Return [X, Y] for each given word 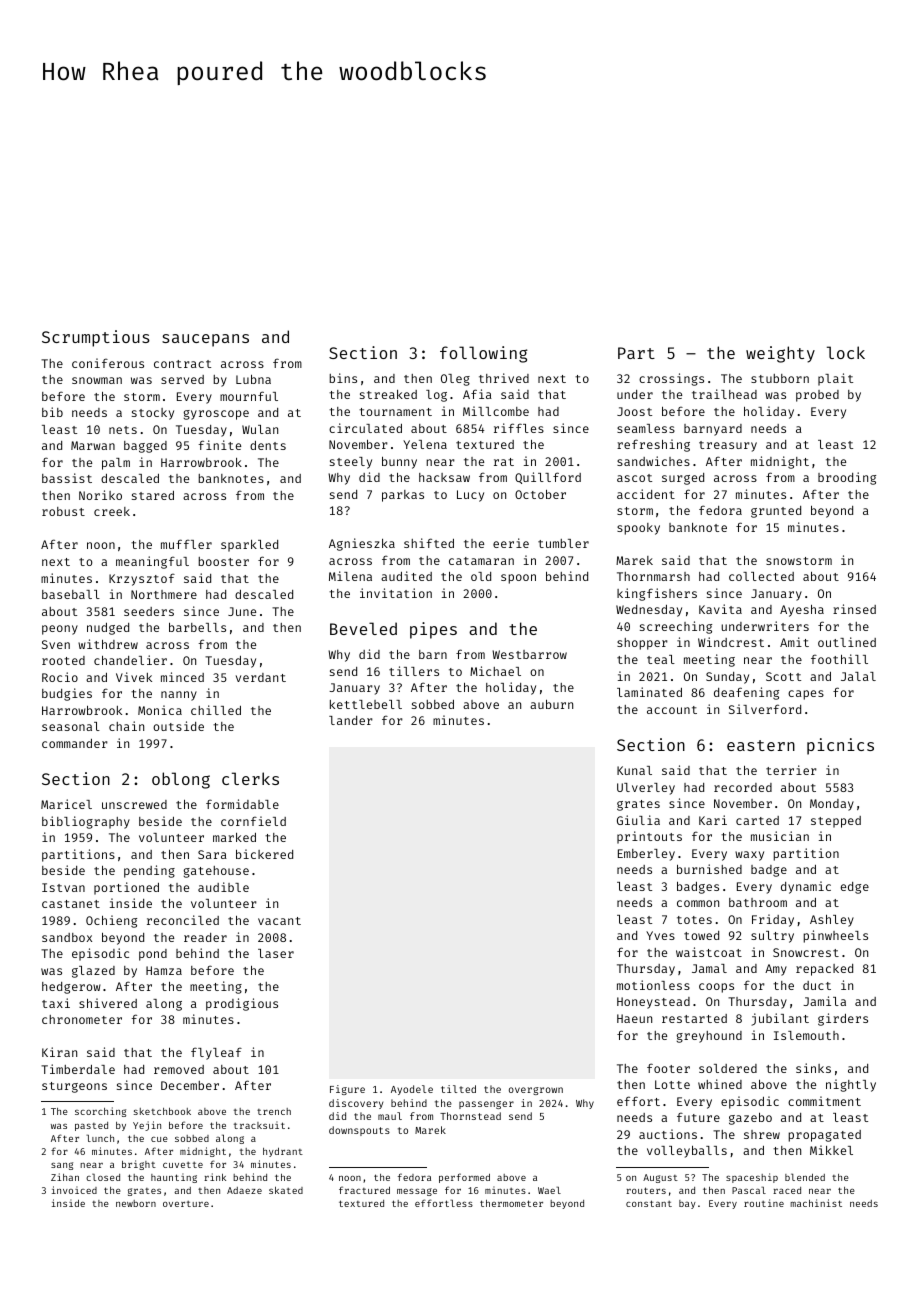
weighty [780, 354]
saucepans [205, 340]
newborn [136, 1203]
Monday [832, 805]
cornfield [253, 821]
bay [687, 1204]
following [484, 354]
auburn [551, 704]
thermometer [511, 1203]
